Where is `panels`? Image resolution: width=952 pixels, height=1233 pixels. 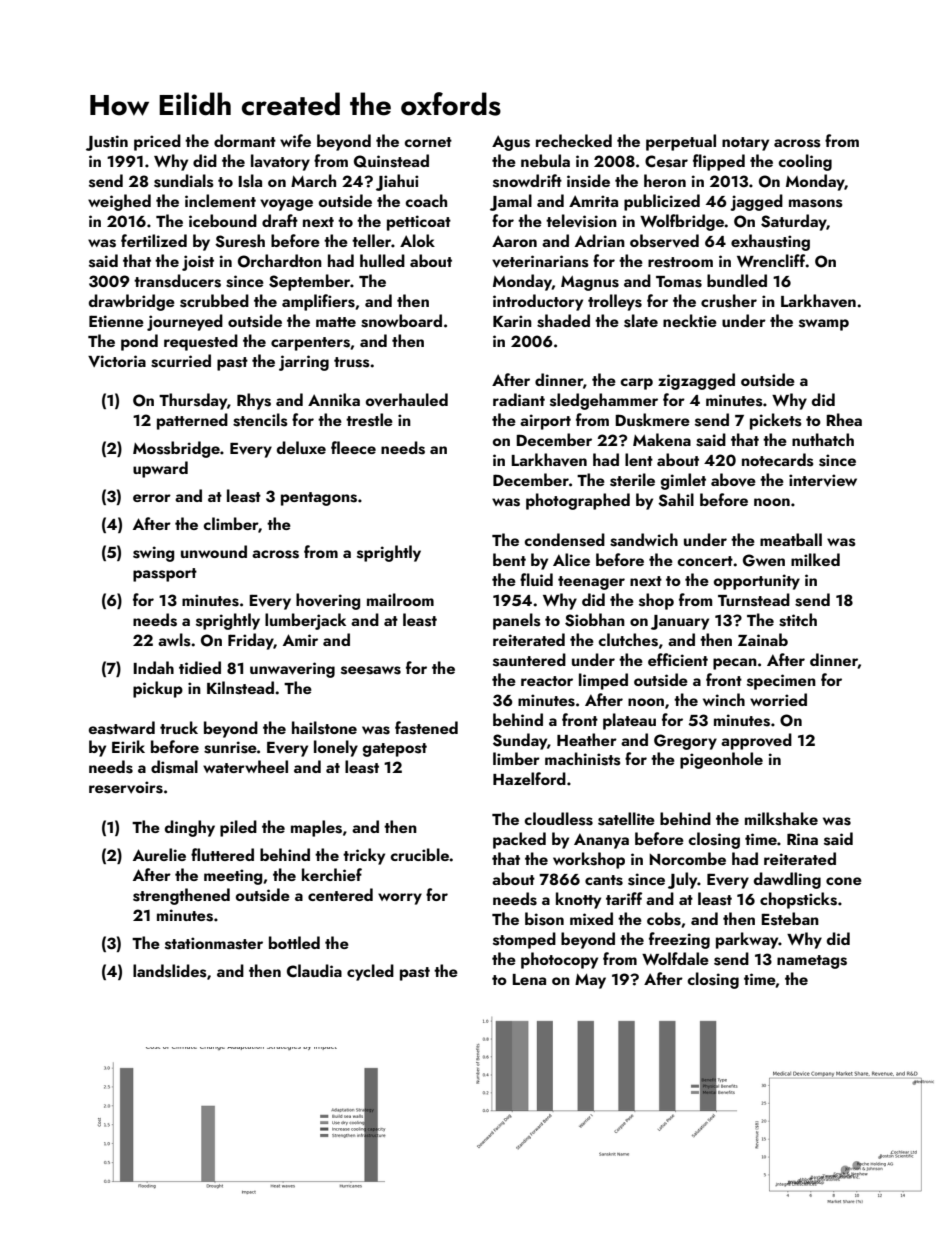 panels is located at coordinates (516, 621).
